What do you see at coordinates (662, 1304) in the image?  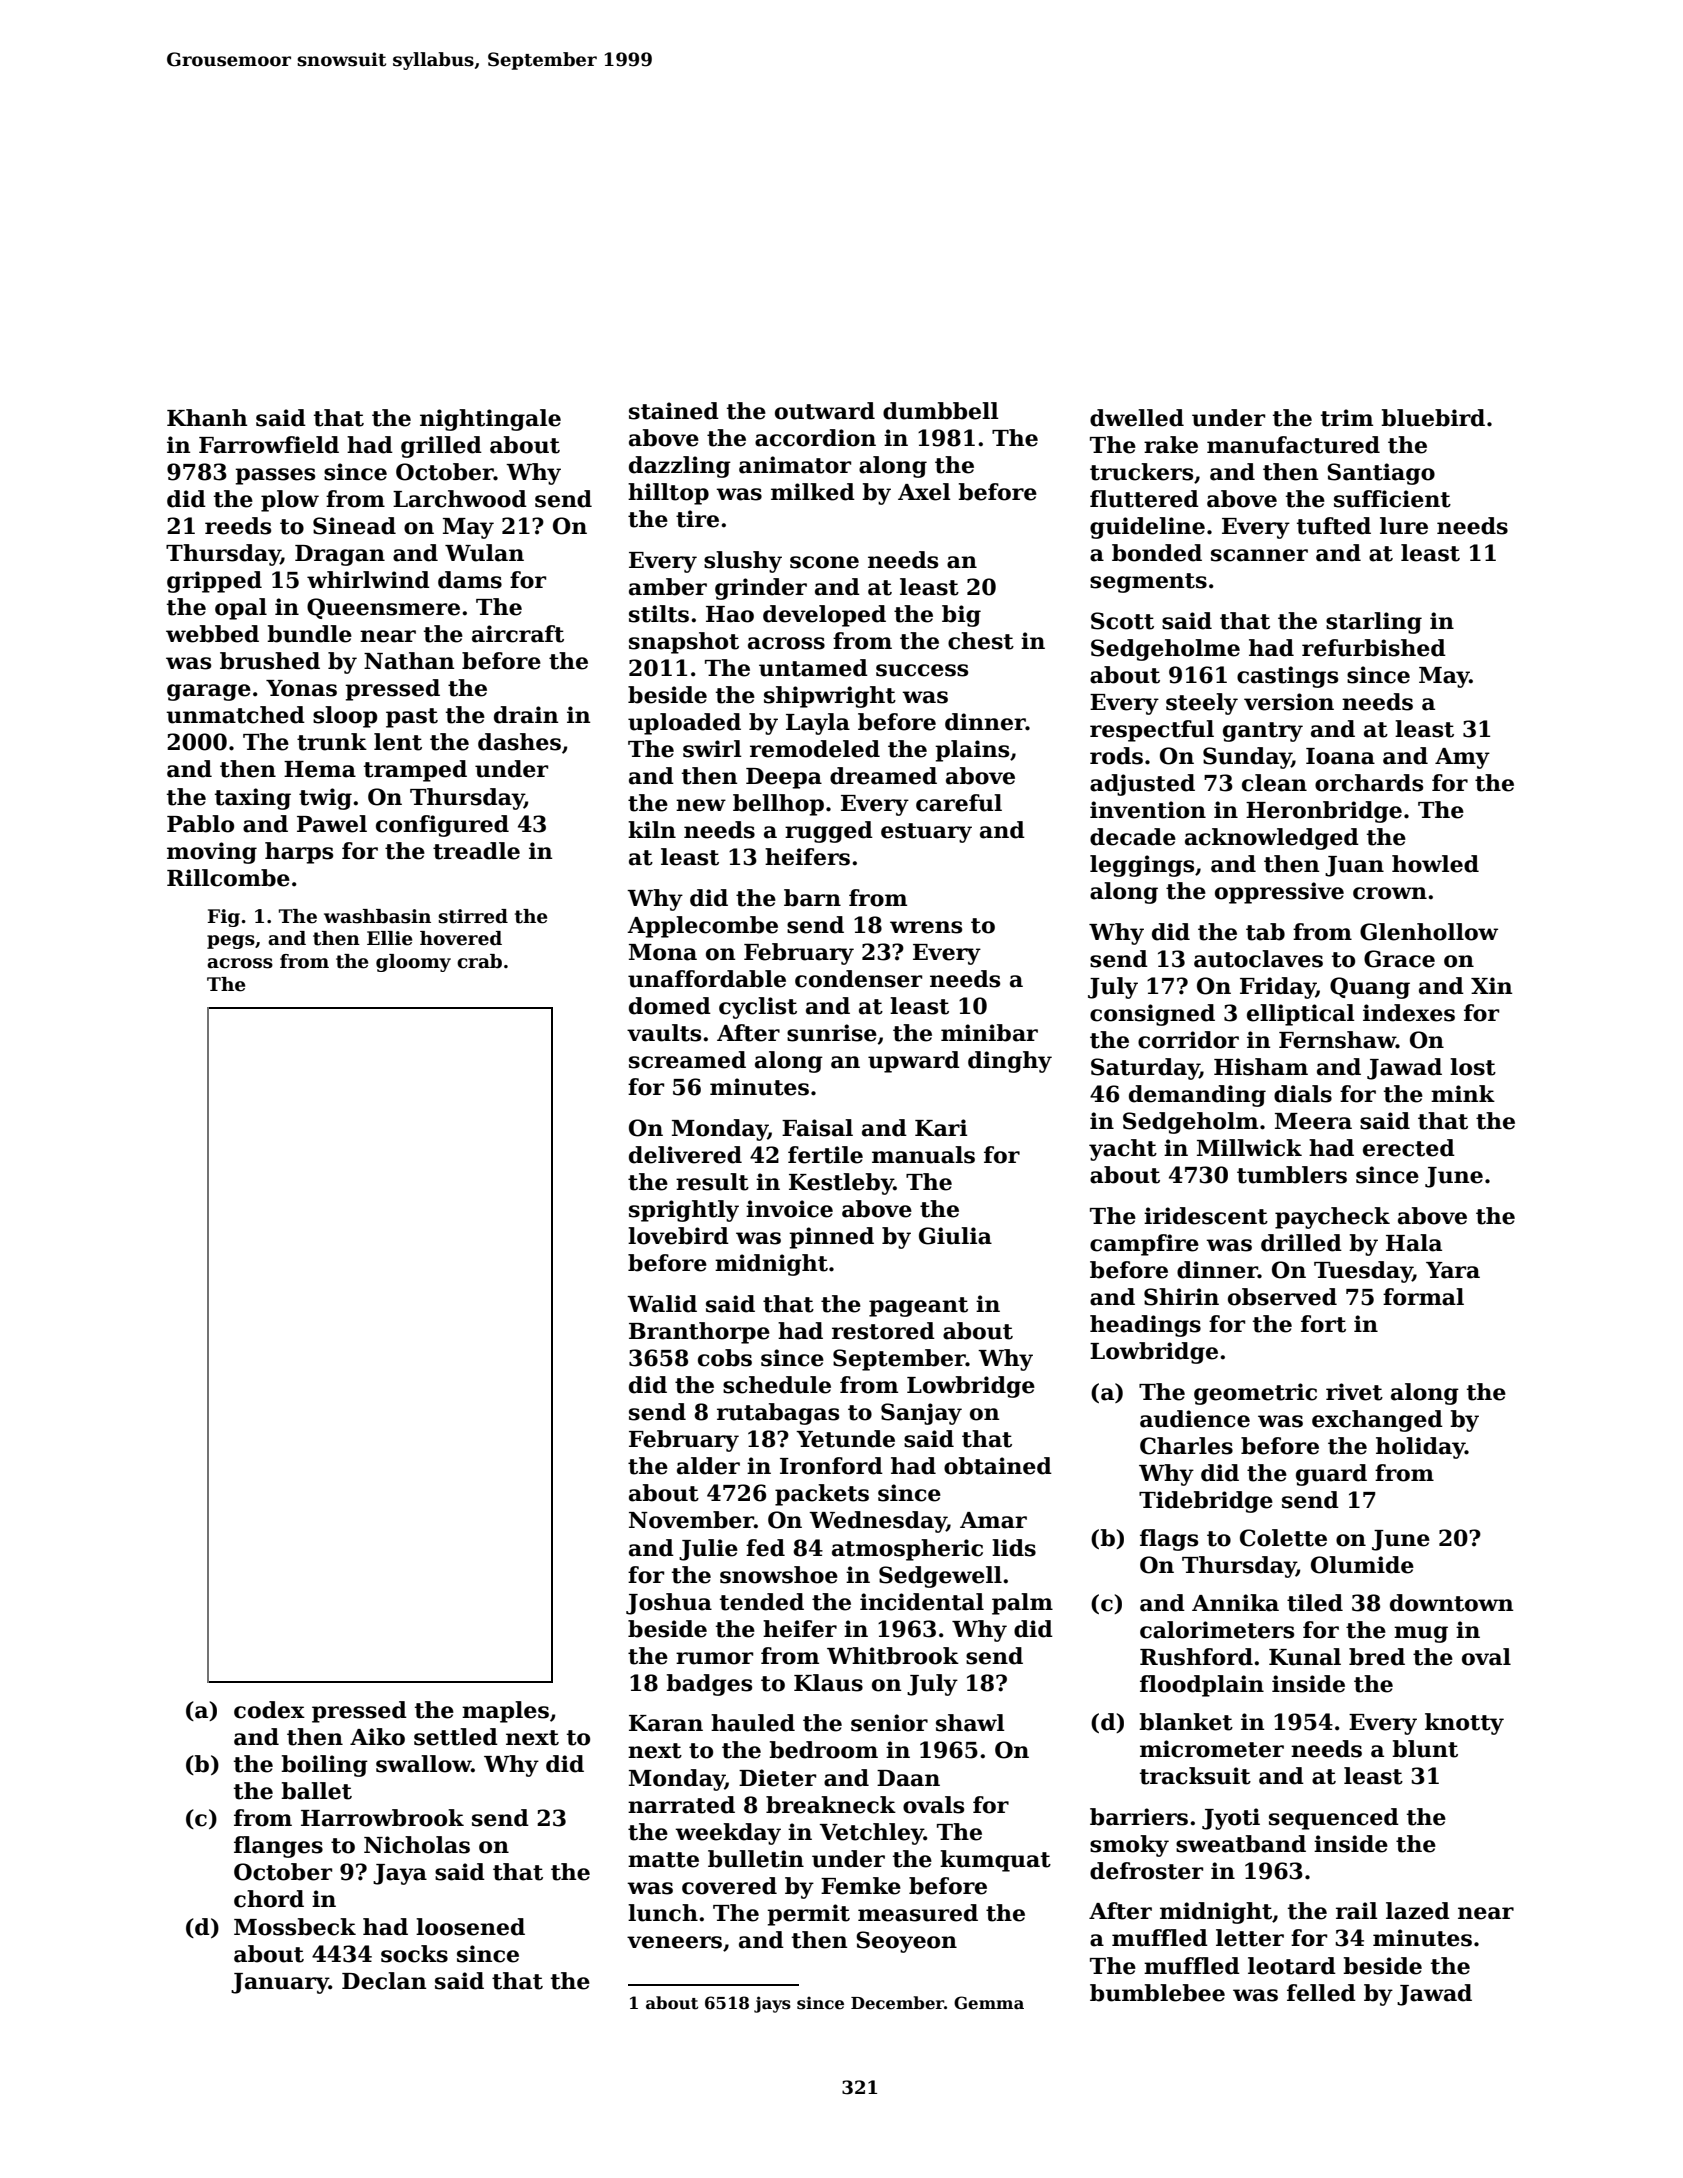 I see `Walid` at bounding box center [662, 1304].
